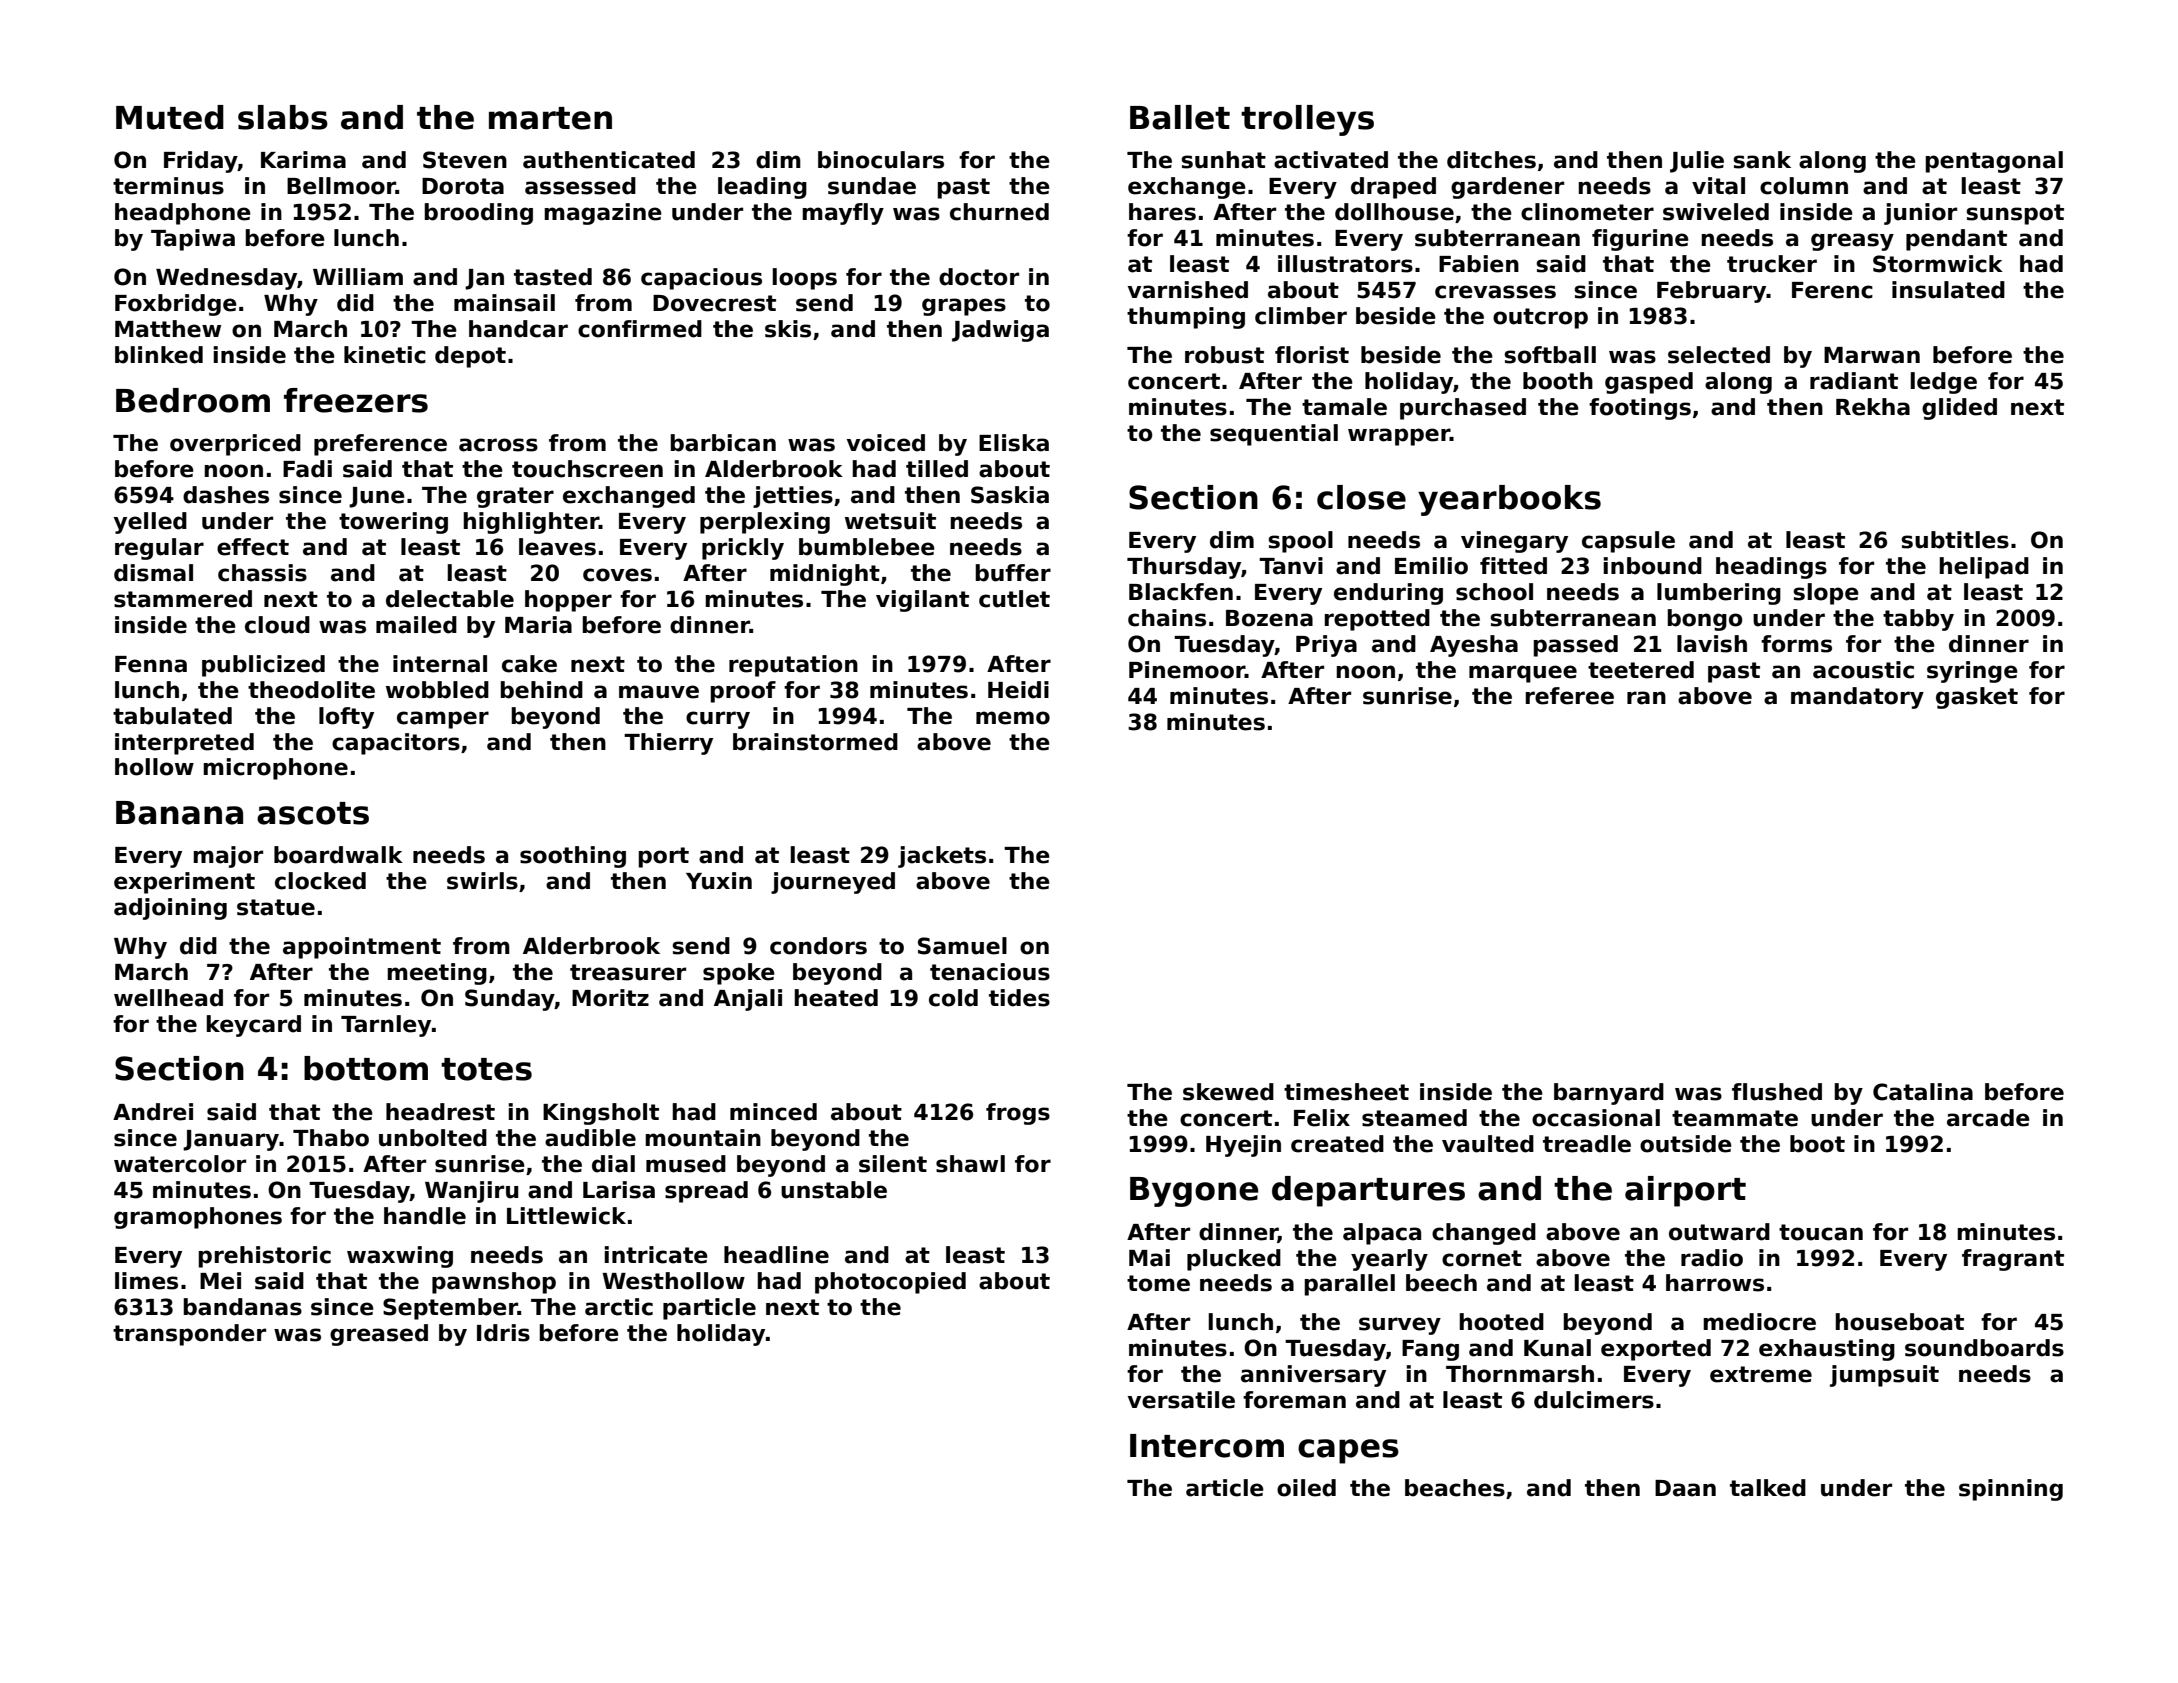  Describe the element at coordinates (379, 1335) in the screenshot. I see `greased` at that location.
